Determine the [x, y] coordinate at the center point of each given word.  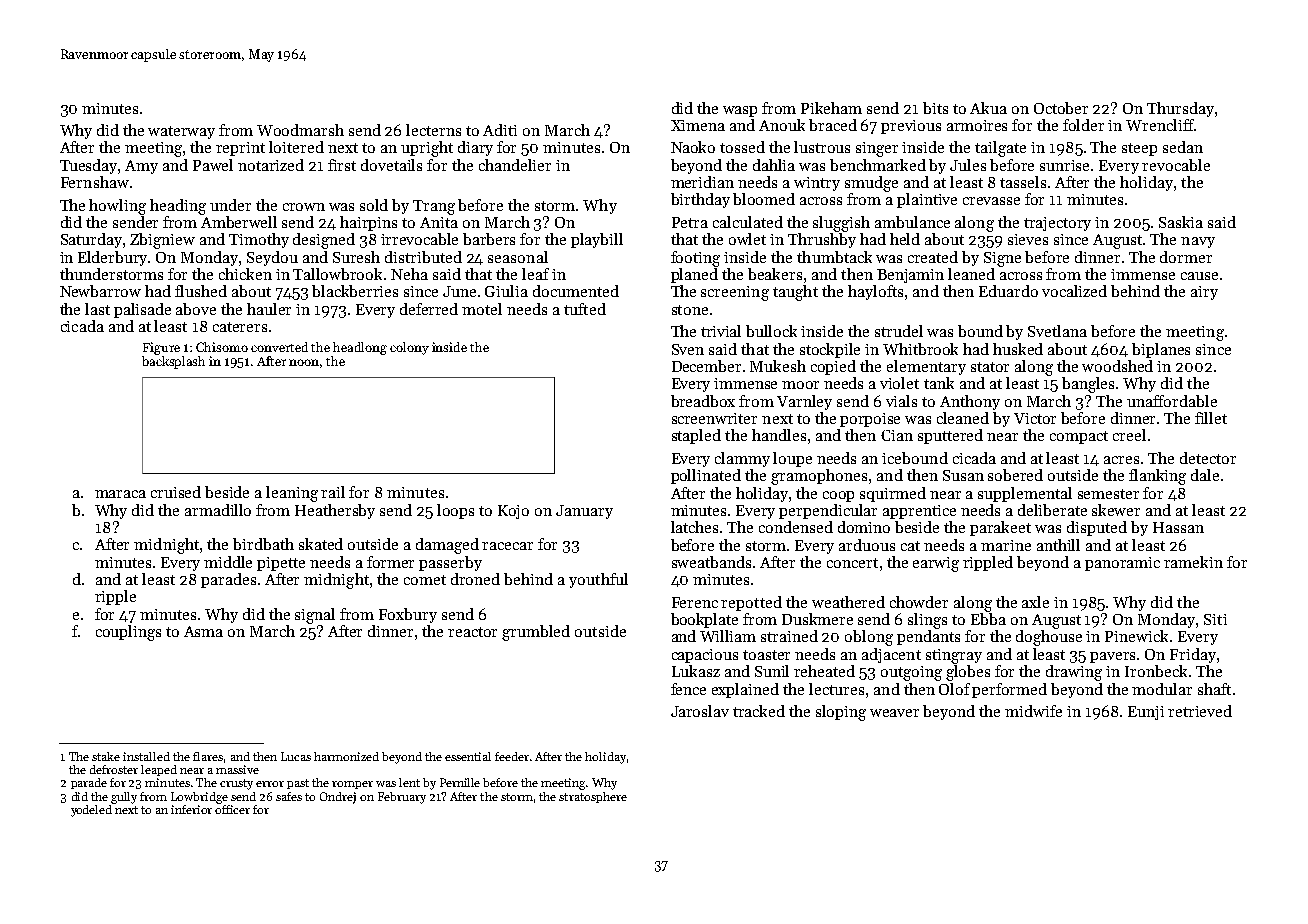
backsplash [173, 362]
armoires [977, 125]
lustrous [822, 147]
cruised [176, 492]
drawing [1074, 673]
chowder [919, 602]
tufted [585, 309]
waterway [181, 132]
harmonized [346, 756]
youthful [598, 580]
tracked [759, 711]
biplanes [1161, 350]
